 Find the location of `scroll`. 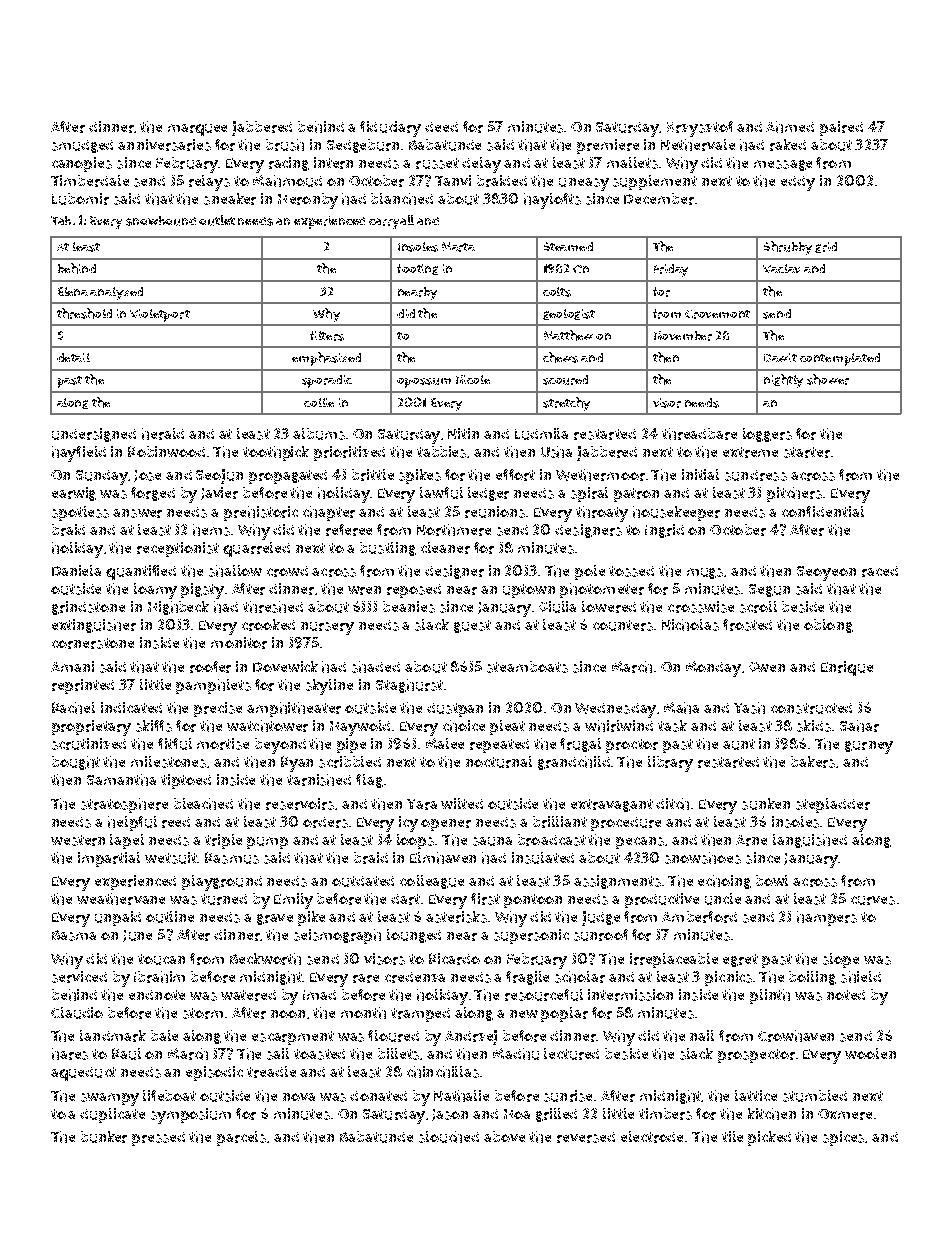

scroll is located at coordinates (758, 607).
